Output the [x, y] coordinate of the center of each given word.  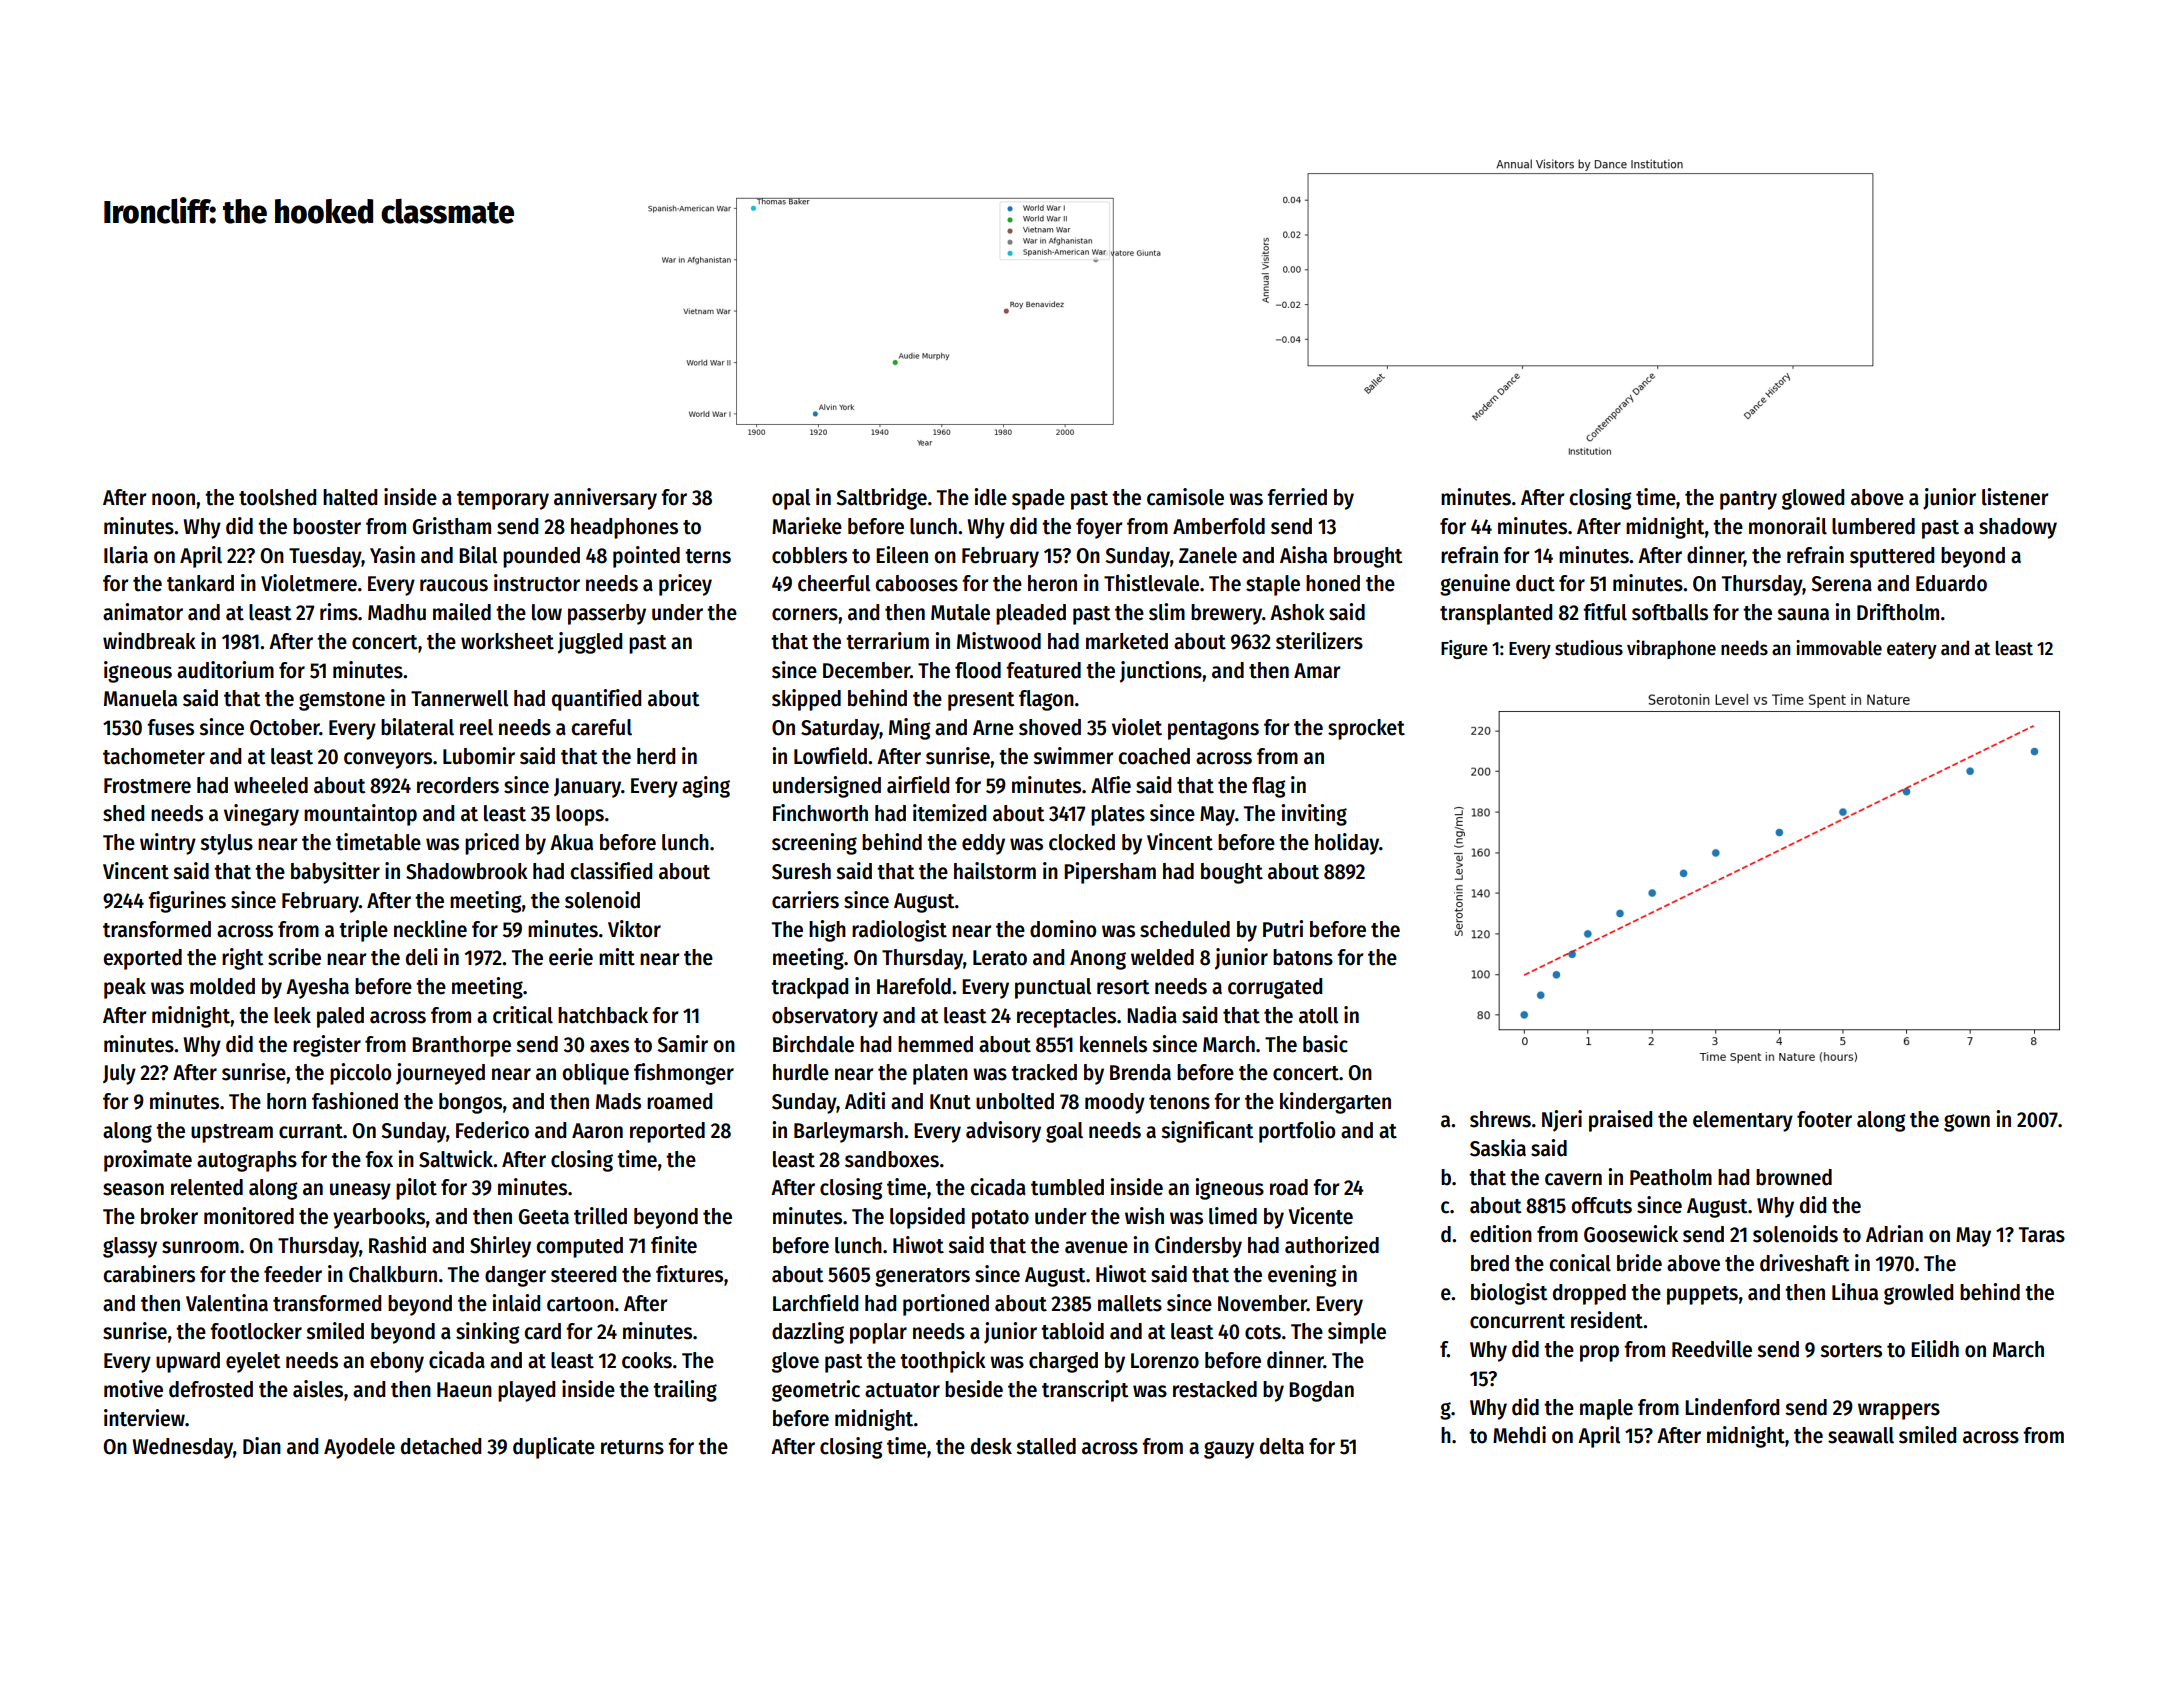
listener [2015, 497]
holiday [1347, 844]
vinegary [261, 815]
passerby [607, 614]
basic [1325, 1044]
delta [1282, 1446]
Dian [262, 1446]
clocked [1082, 842]
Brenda [1140, 1072]
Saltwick [456, 1159]
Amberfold [1219, 526]
